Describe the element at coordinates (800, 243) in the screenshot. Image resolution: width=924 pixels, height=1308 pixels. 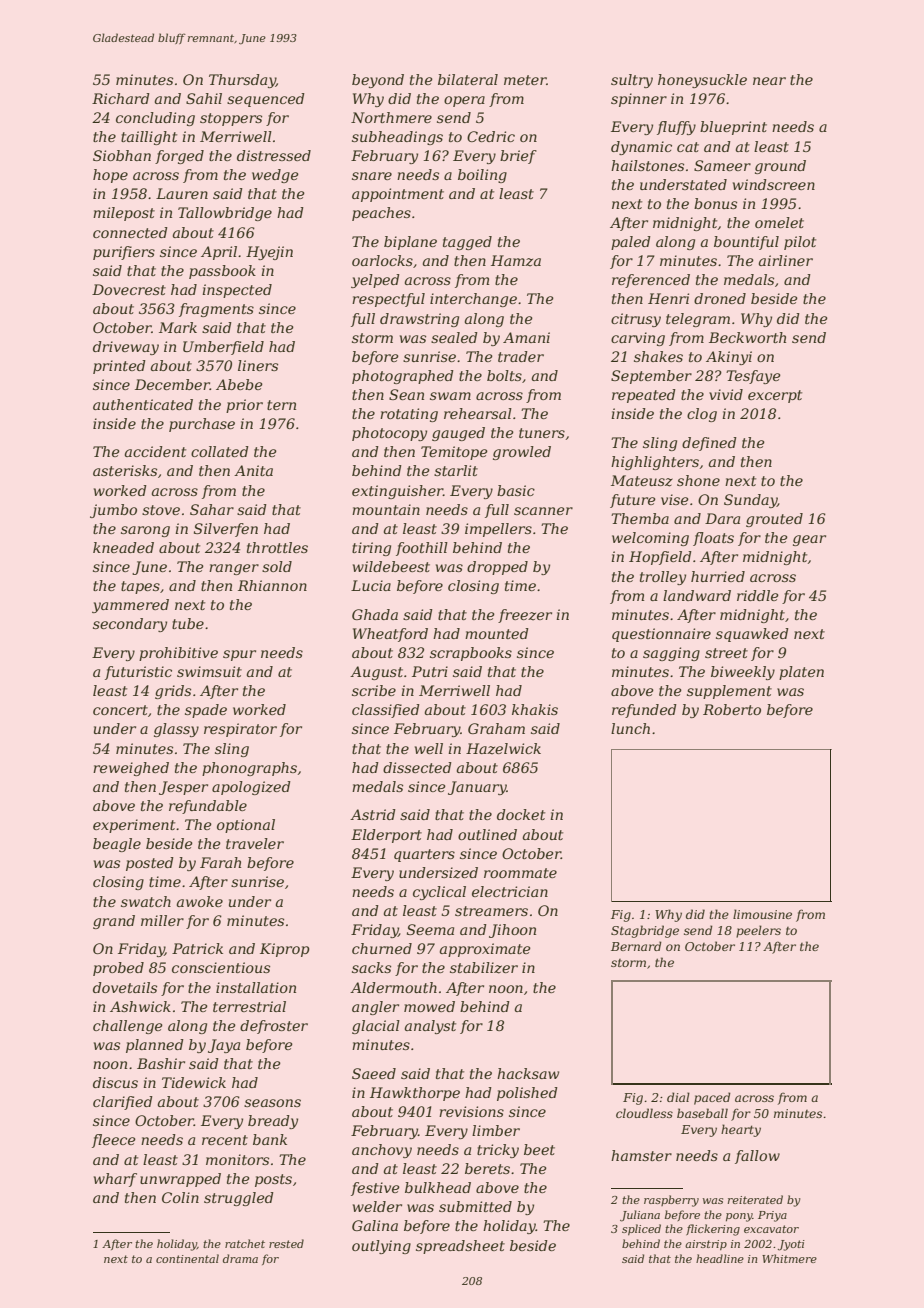
I see `pilot` at that location.
